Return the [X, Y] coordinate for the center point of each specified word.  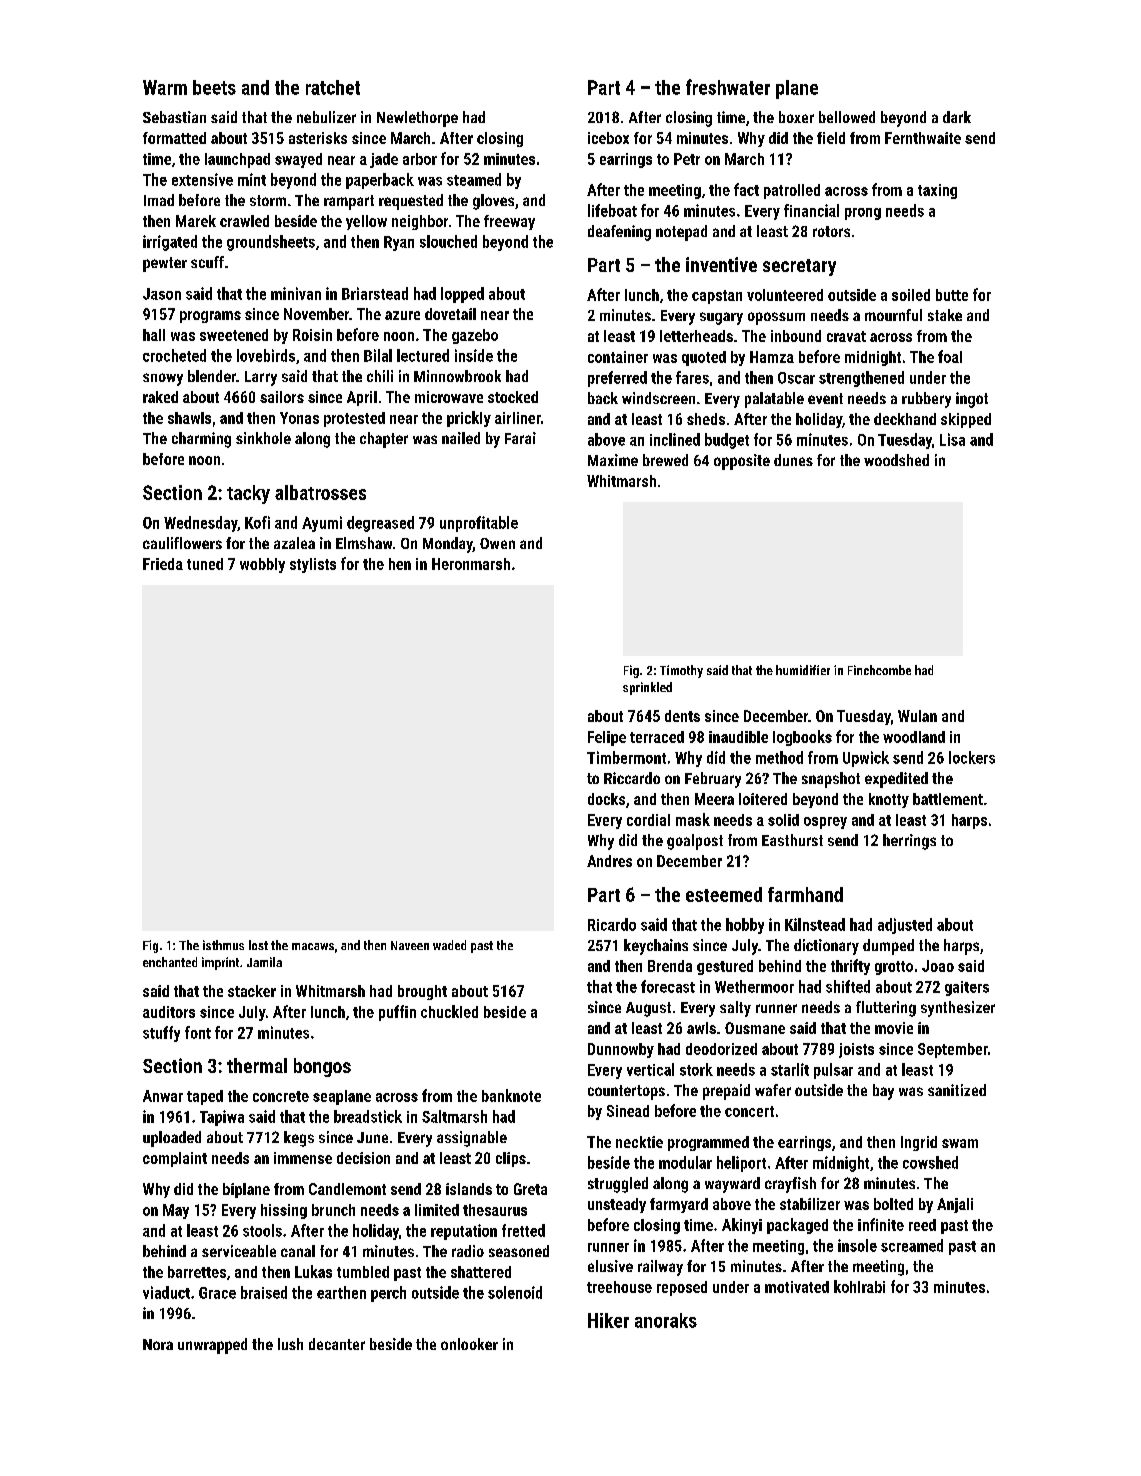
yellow [366, 222]
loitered [763, 799]
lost [258, 945]
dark [957, 117]
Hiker [608, 1320]
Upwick [866, 759]
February [713, 780]
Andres [609, 861]
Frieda [163, 564]
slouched [448, 241]
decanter [337, 1344]
